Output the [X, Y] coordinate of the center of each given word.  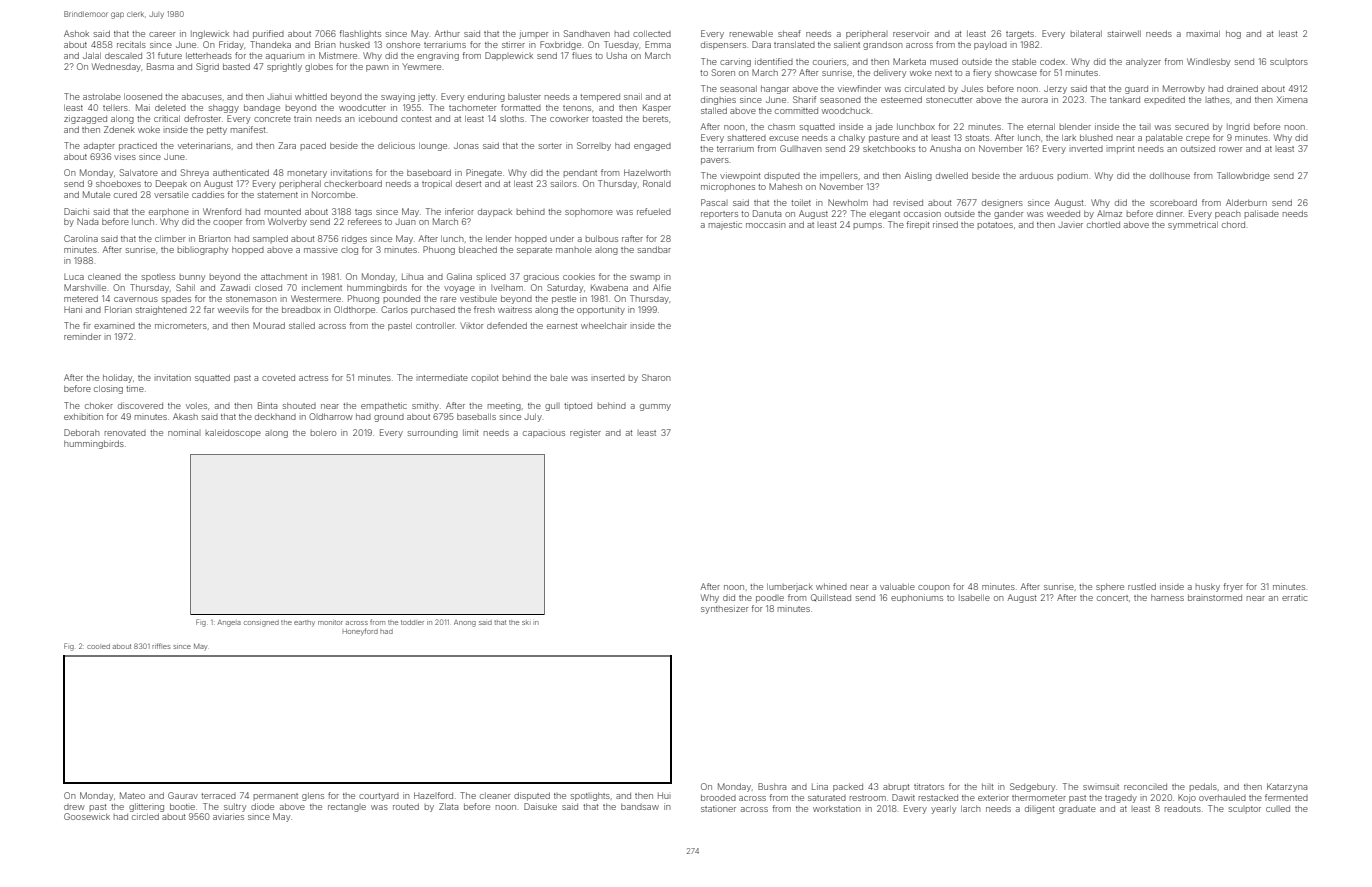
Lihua [412, 277]
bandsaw [640, 806]
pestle [564, 299]
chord [1233, 224]
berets [655, 118]
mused [944, 61]
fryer [1233, 587]
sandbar [654, 249]
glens [313, 796]
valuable [897, 586]
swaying [398, 97]
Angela [229, 623]
